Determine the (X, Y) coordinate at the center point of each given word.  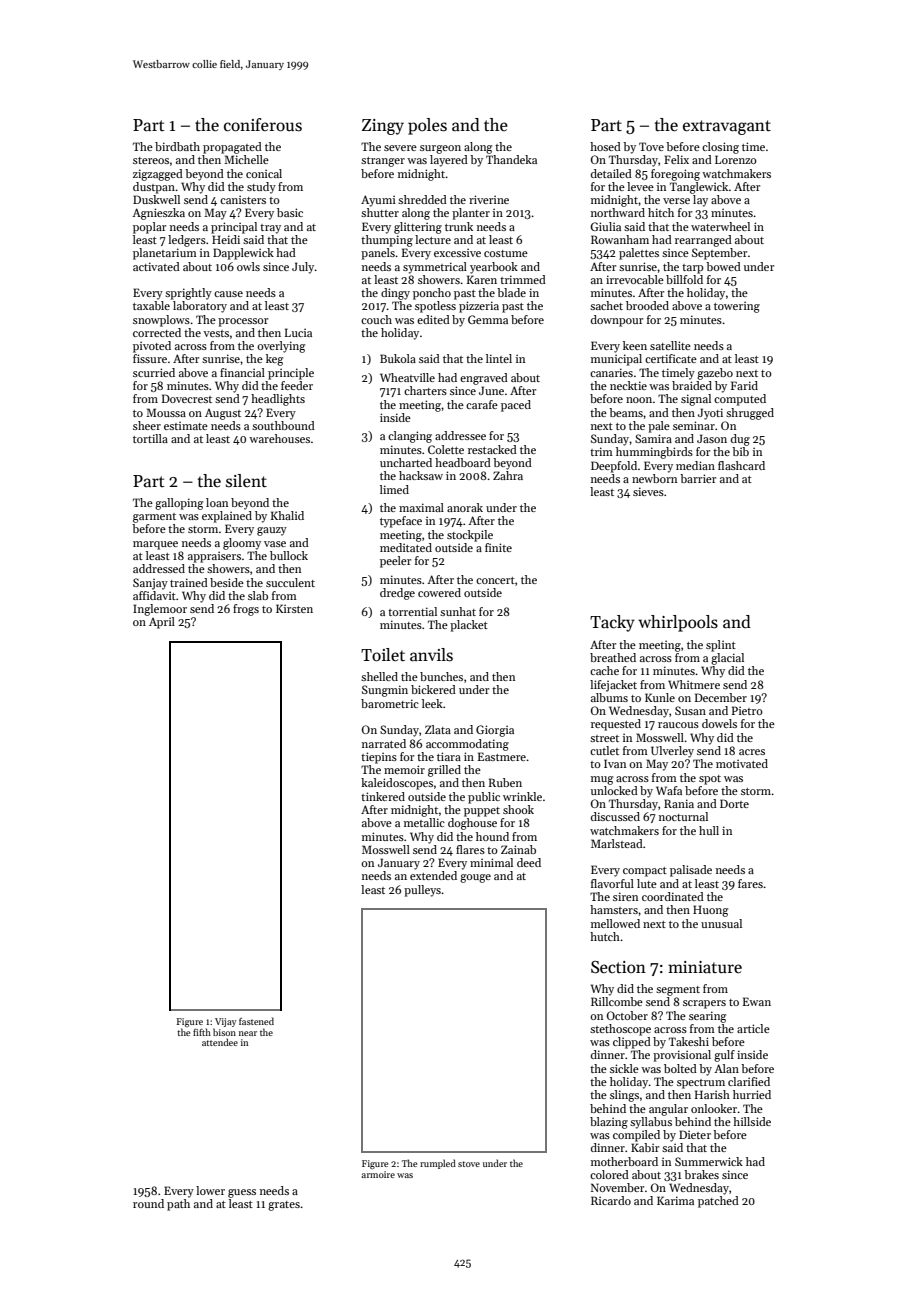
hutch (605, 936)
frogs (246, 610)
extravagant (727, 127)
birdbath (177, 146)
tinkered (383, 796)
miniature (705, 967)
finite (498, 547)
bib (740, 451)
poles (427, 126)
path (178, 1205)
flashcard (741, 465)
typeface (401, 522)
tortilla (150, 438)
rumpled (438, 1164)
